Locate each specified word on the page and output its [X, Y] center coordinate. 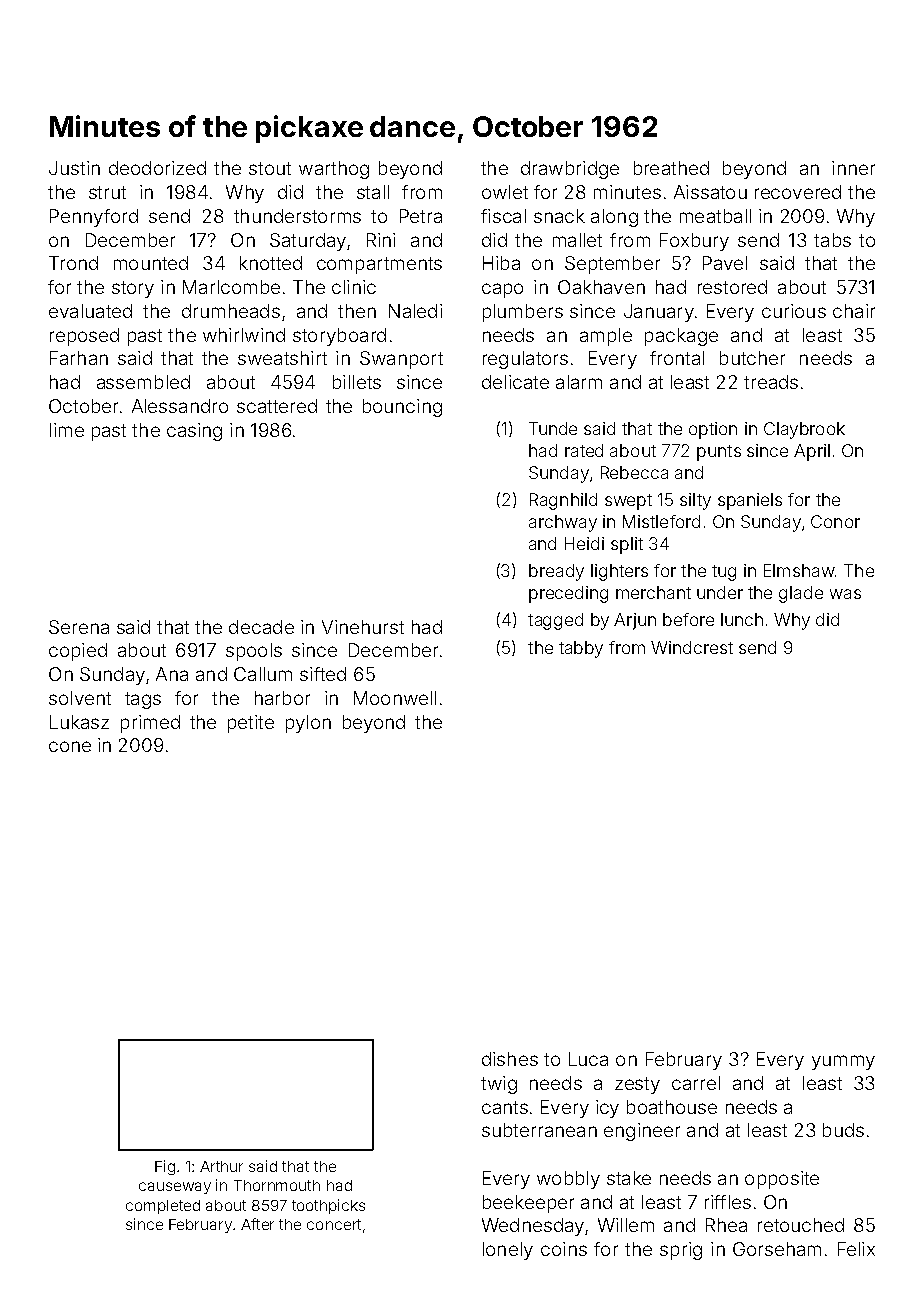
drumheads [231, 311]
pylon [308, 724]
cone [70, 746]
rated [584, 450]
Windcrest [692, 647]
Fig [165, 1167]
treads [771, 382]
